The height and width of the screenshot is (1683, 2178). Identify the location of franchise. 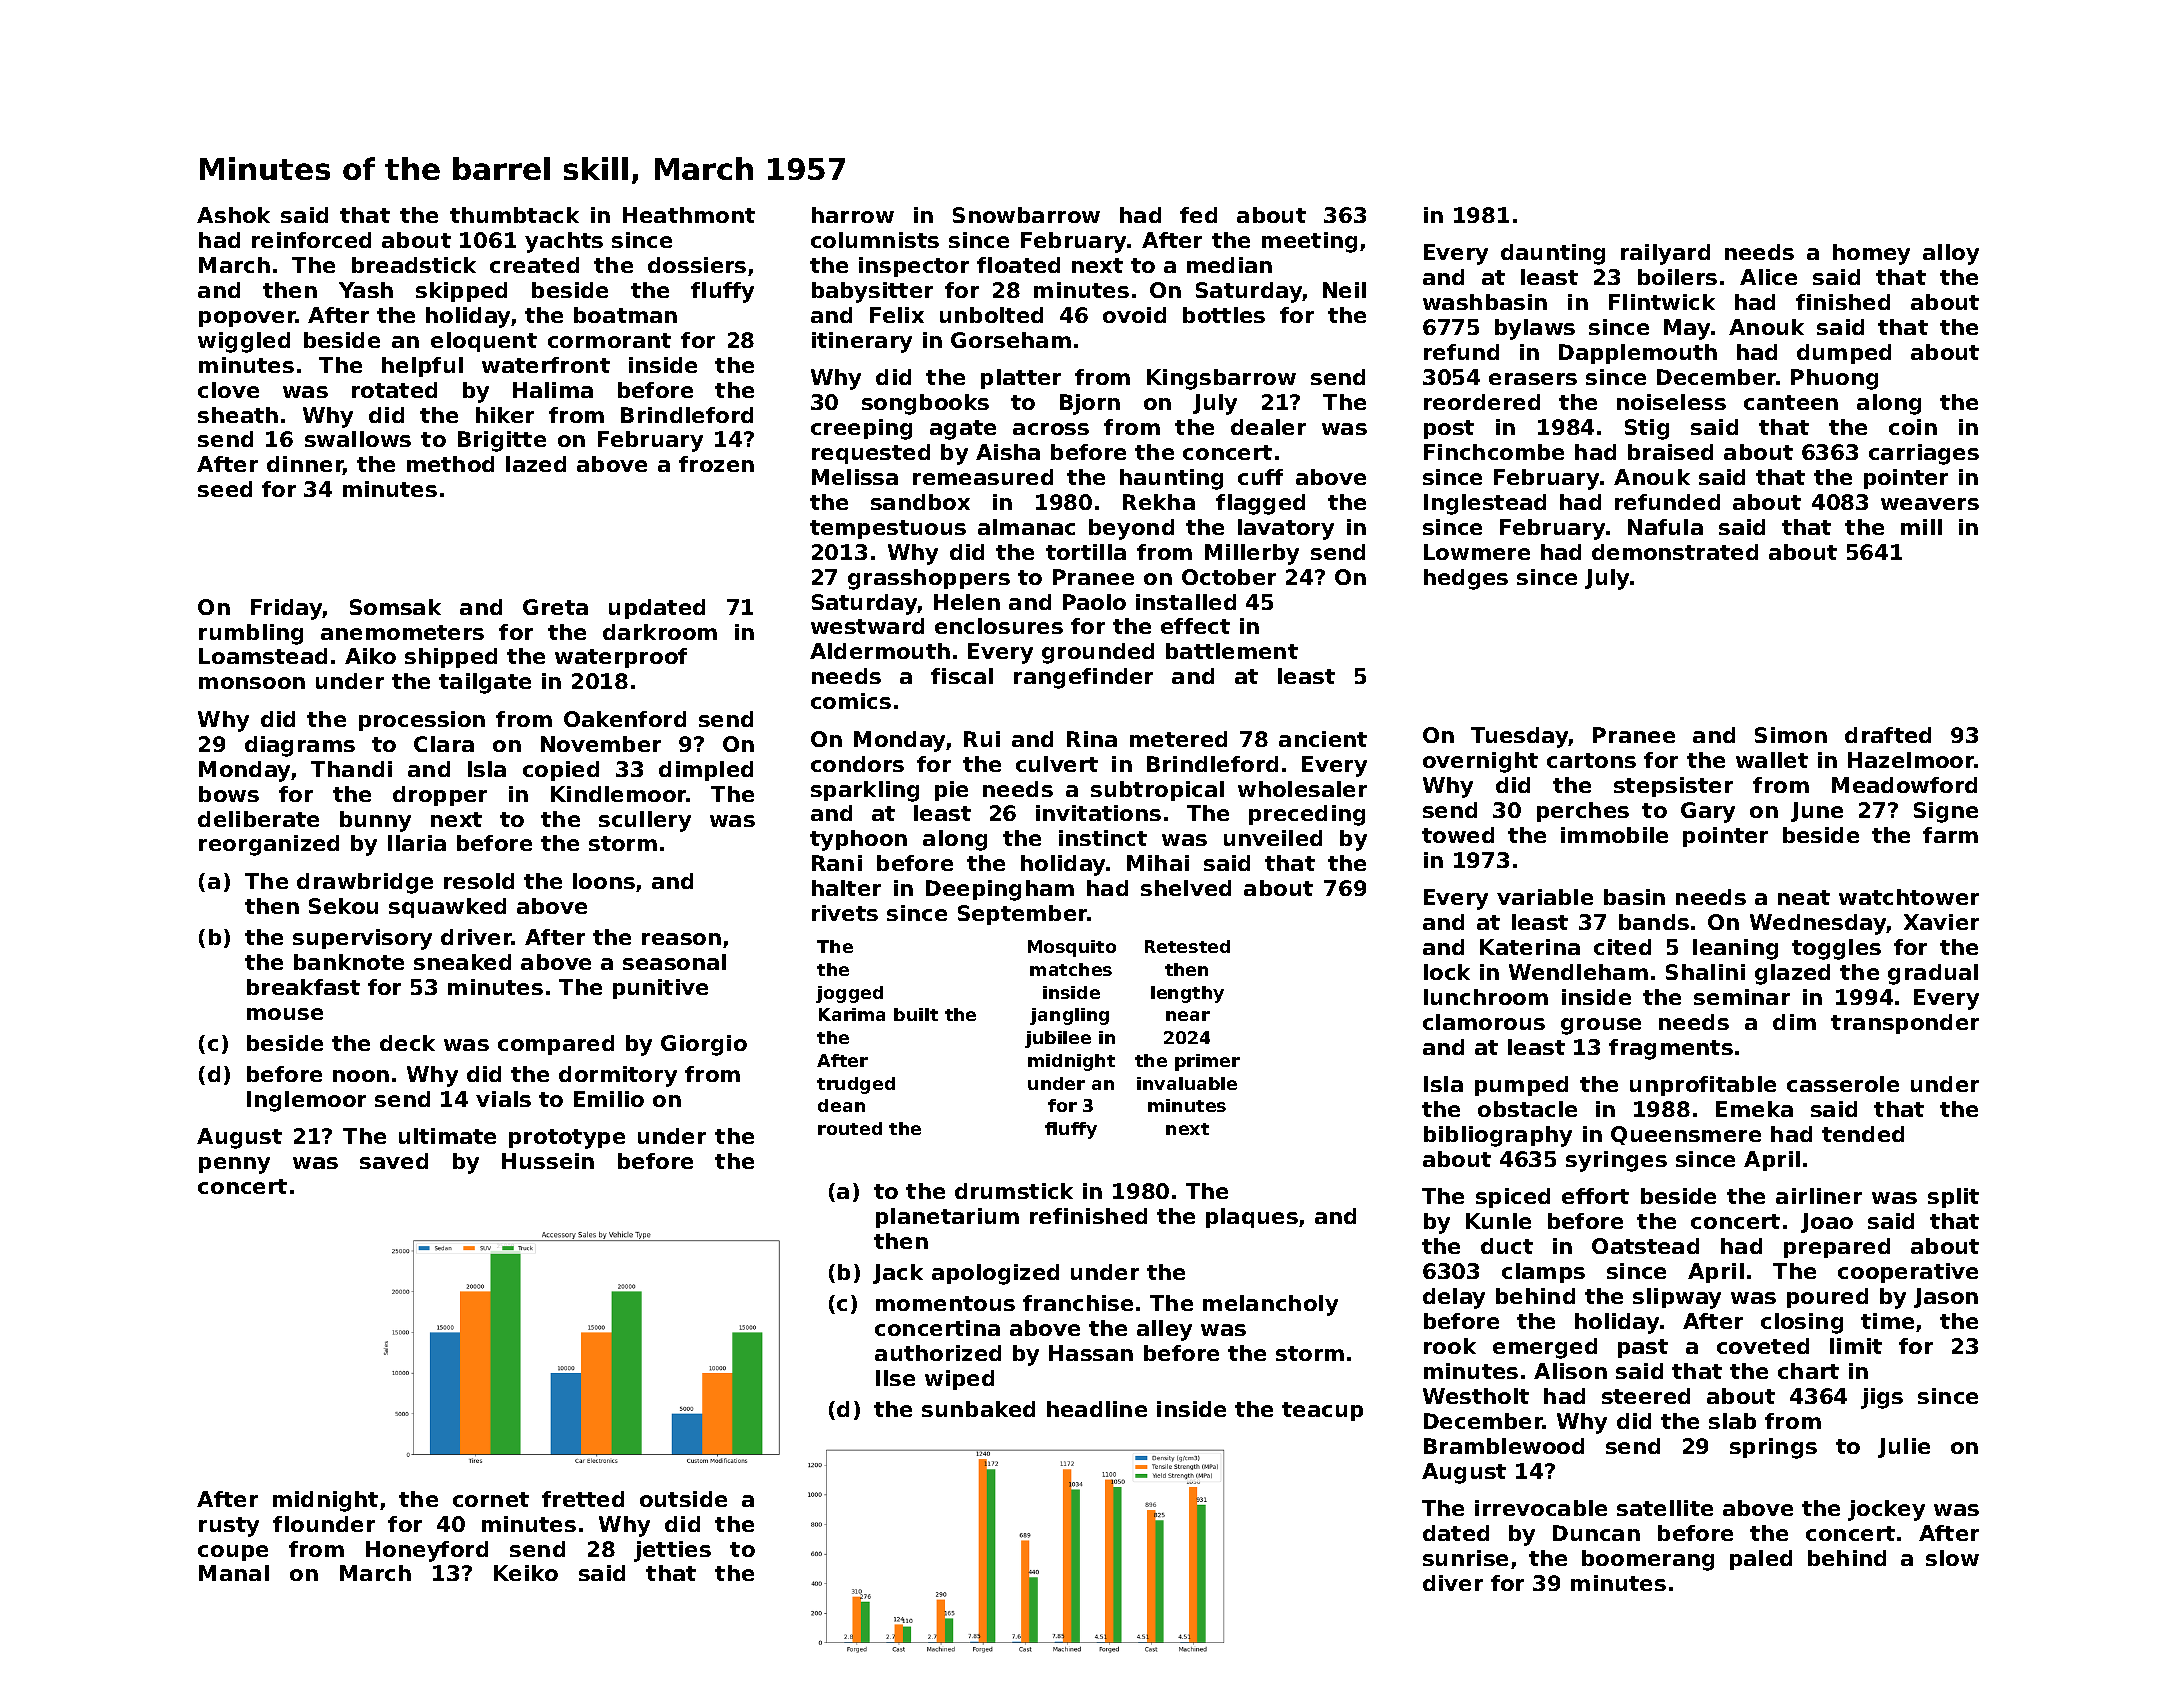
(1078, 1303).
